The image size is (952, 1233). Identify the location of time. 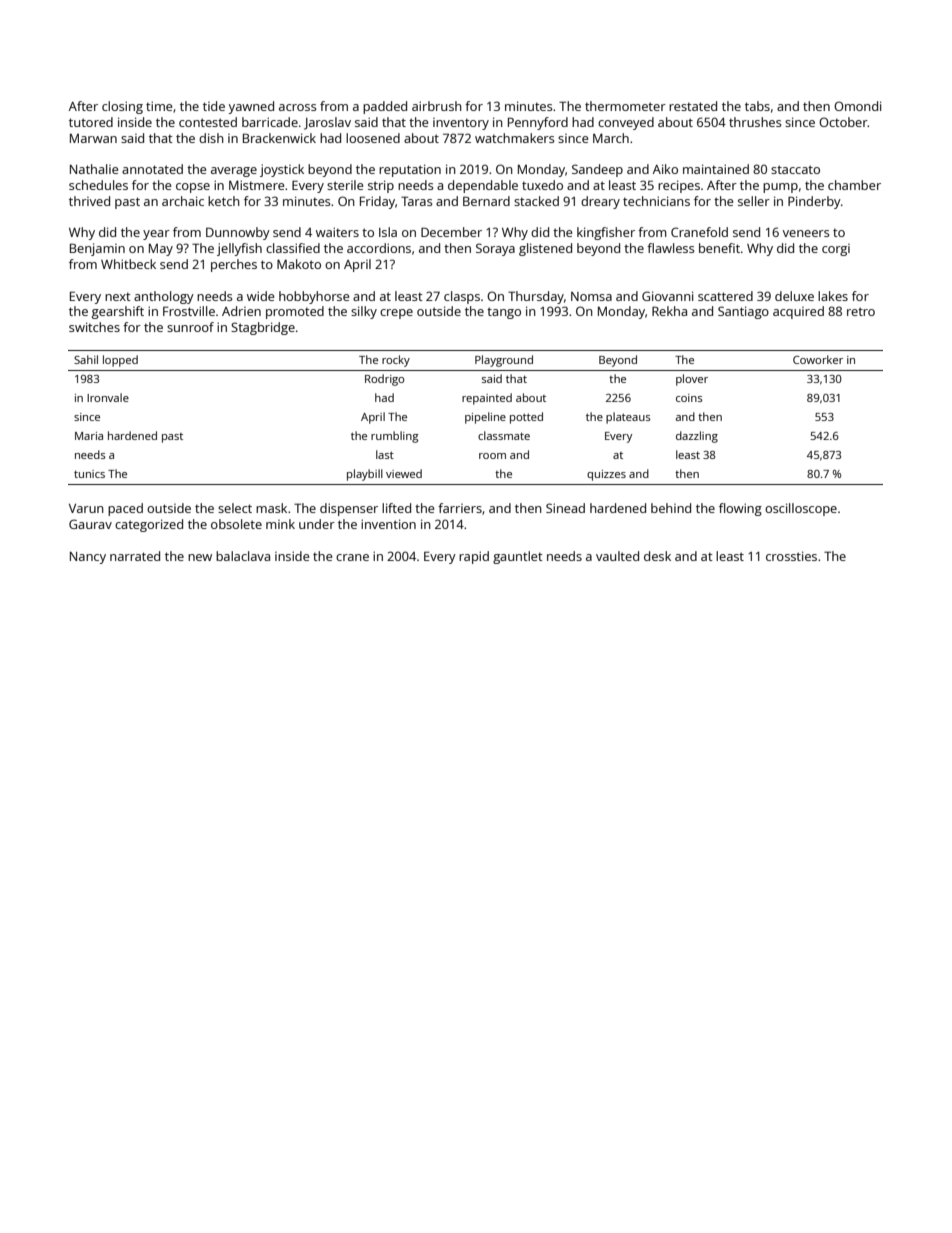
(159, 106).
